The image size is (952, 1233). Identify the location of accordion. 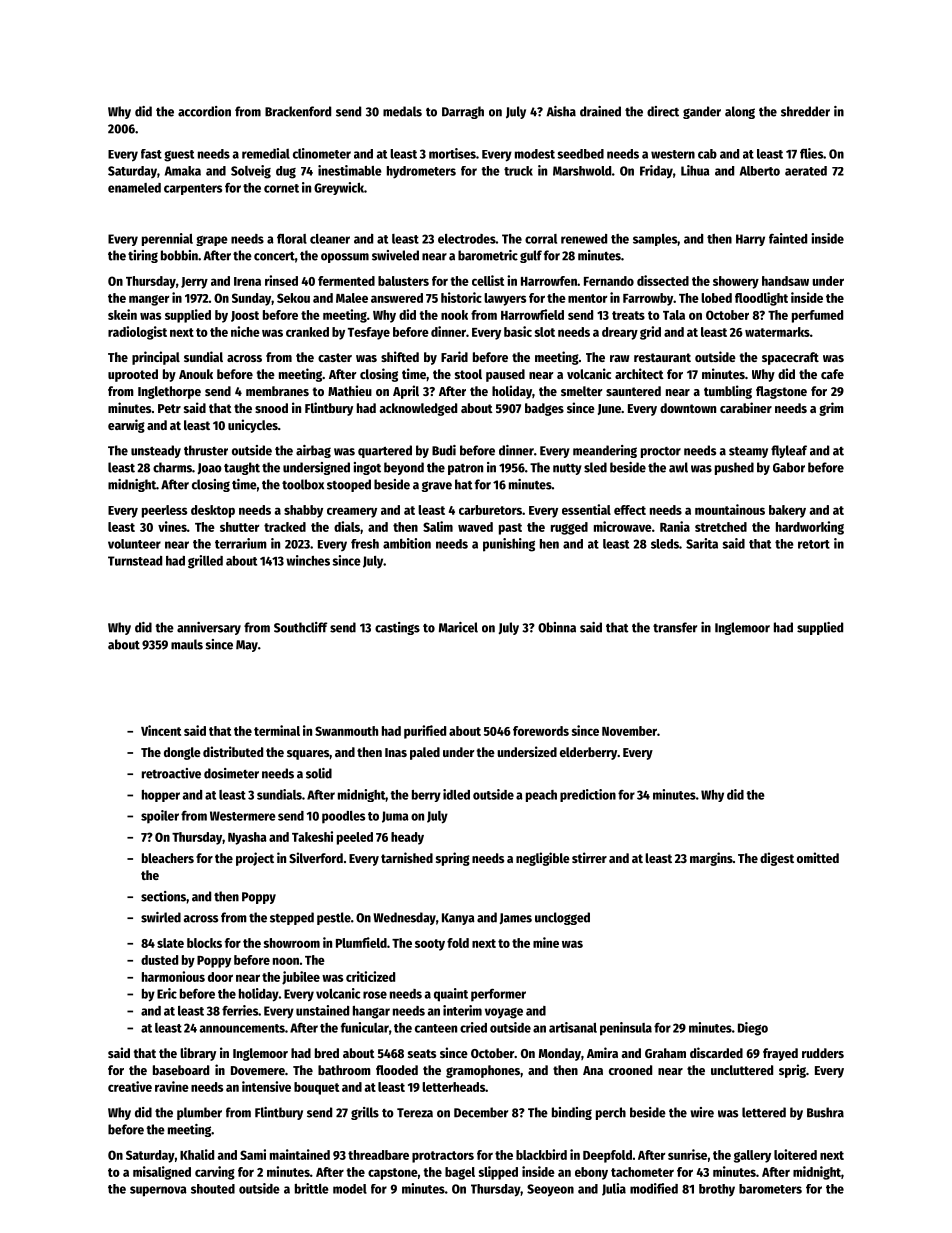
(204, 111).
